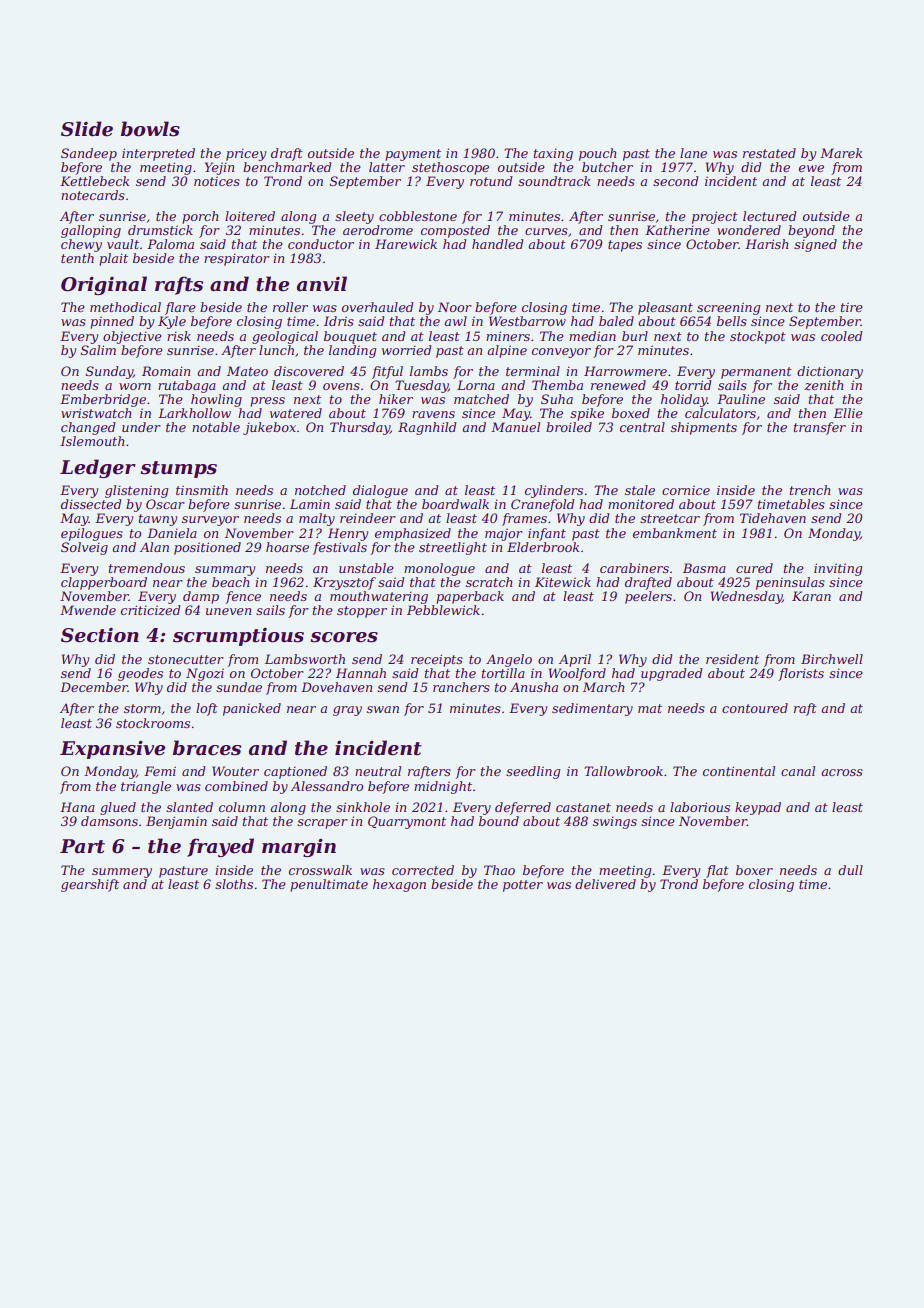 The height and width of the screenshot is (1308, 924). Describe the element at coordinates (523, 886) in the screenshot. I see `potter` at that location.
